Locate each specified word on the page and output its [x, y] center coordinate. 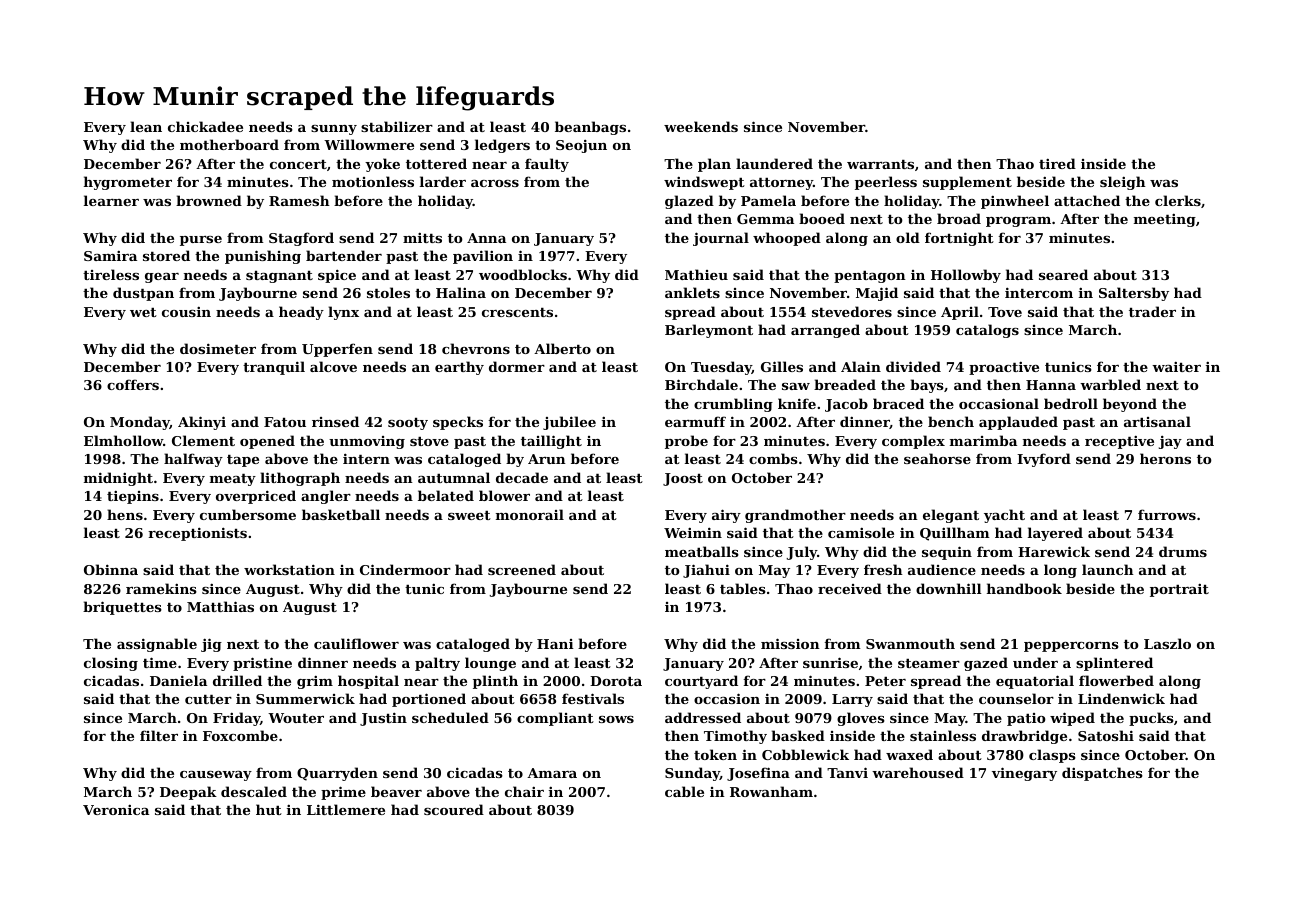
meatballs [702, 551]
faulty [547, 165]
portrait [1179, 590]
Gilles [782, 366]
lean [146, 126]
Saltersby [1134, 294]
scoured [454, 809]
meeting [1165, 220]
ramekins [161, 588]
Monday [140, 423]
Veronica [116, 810]
